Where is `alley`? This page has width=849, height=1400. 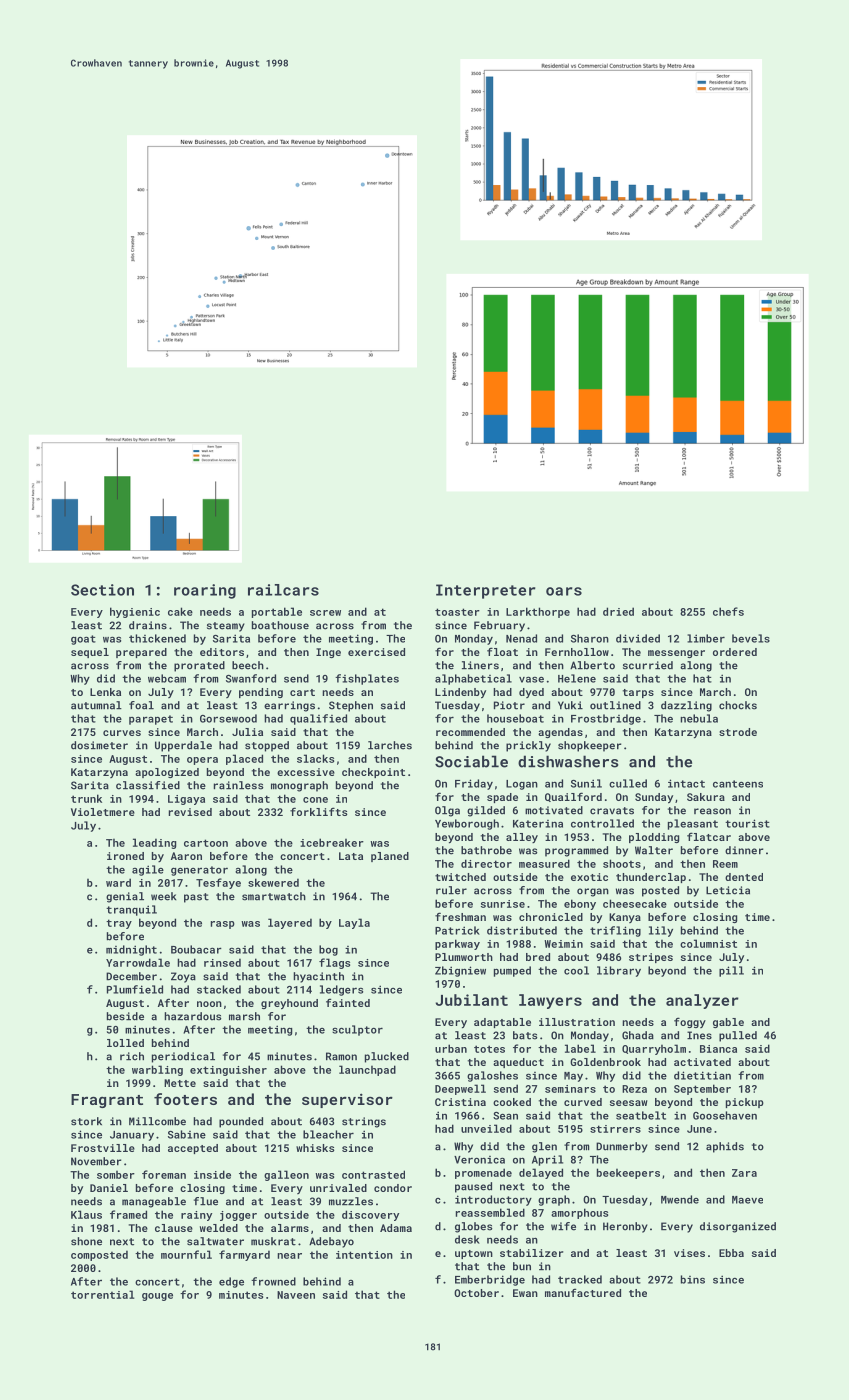 alley is located at coordinates (522, 838).
